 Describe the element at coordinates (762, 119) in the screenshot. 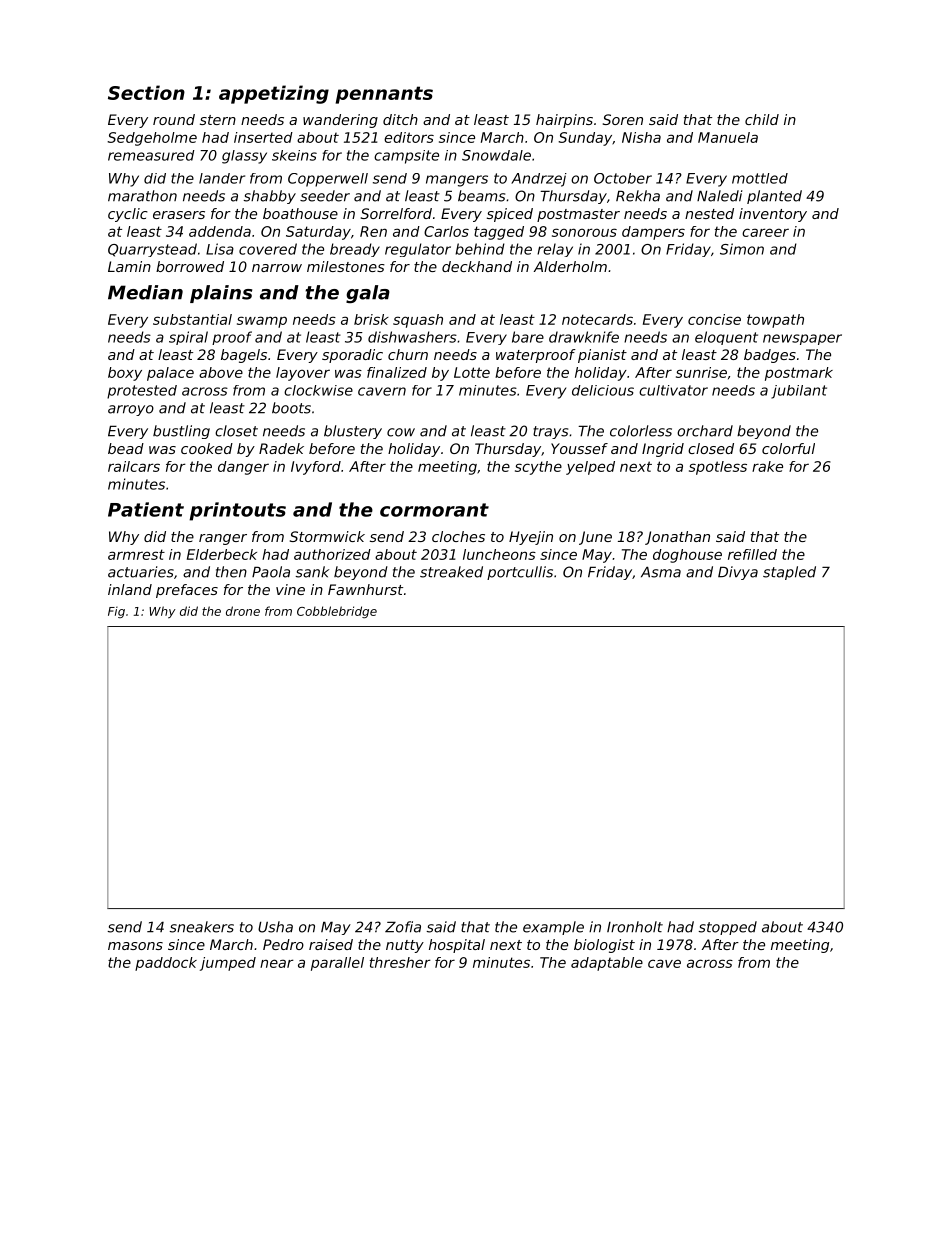

I see `child` at that location.
